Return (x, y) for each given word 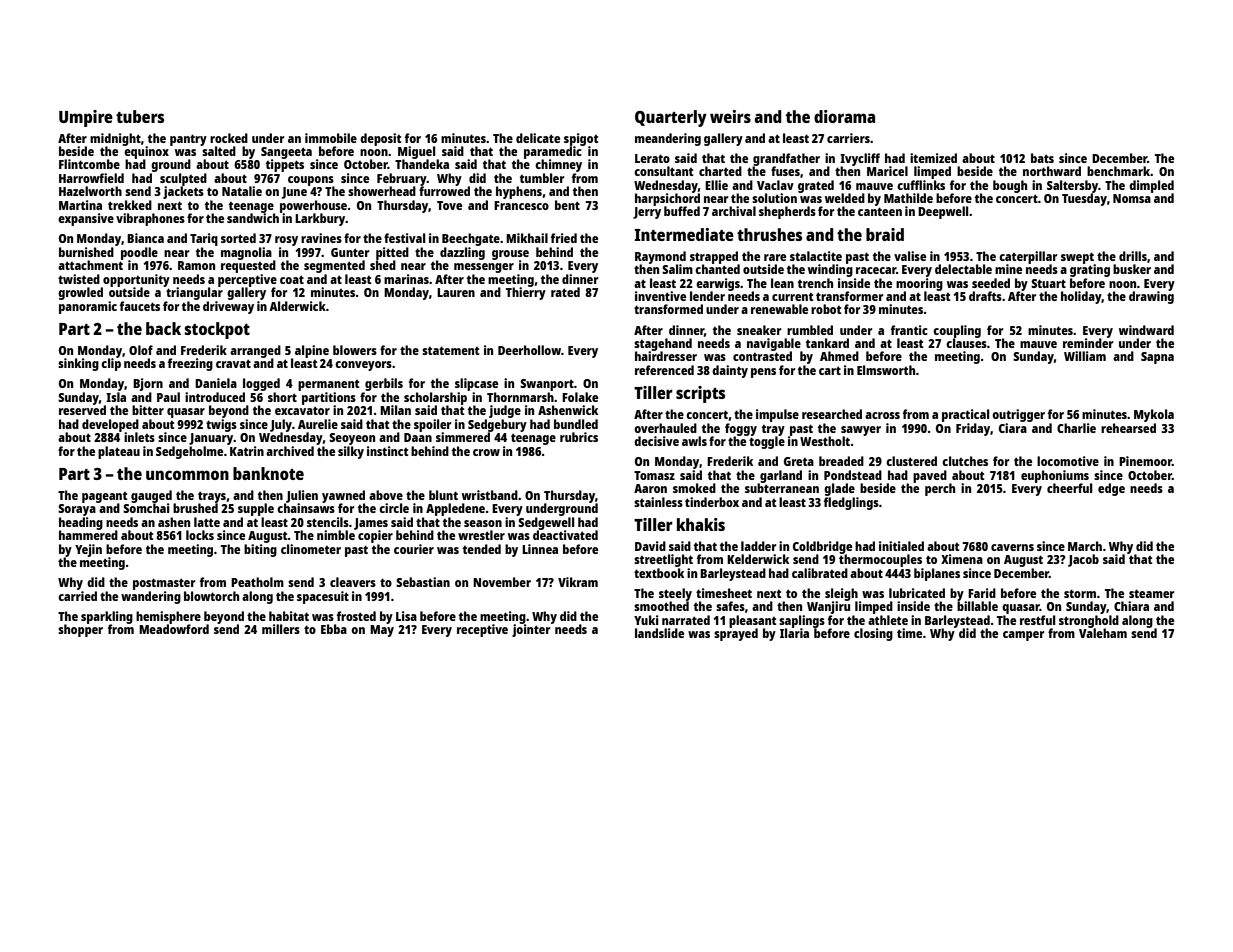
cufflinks (921, 185)
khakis (701, 524)
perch (940, 489)
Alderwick (297, 306)
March (1085, 546)
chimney (558, 165)
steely (675, 594)
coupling (957, 331)
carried (77, 596)
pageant (104, 497)
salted (219, 151)
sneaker (759, 330)
